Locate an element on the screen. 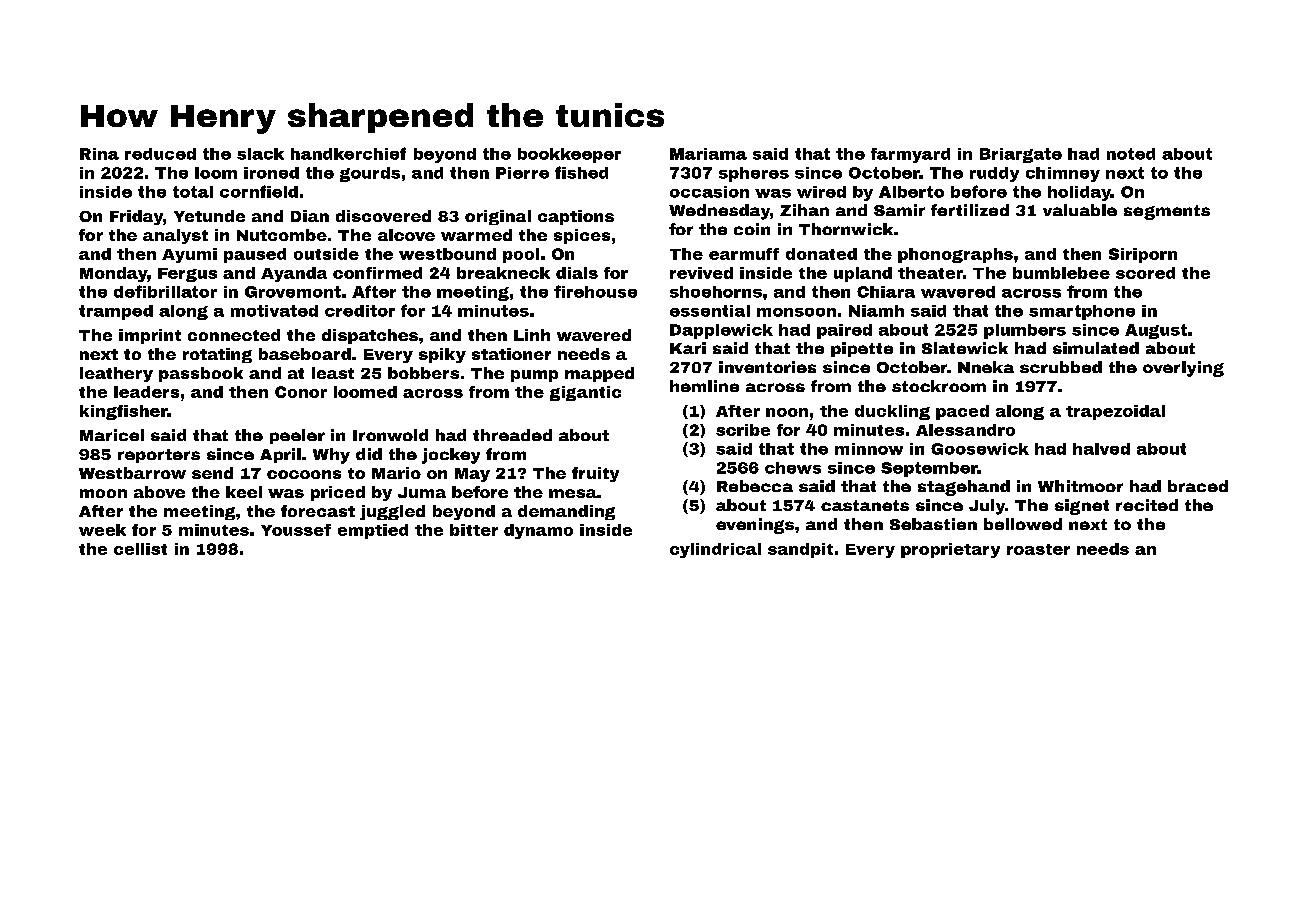  motivated is located at coordinates (274, 311).
